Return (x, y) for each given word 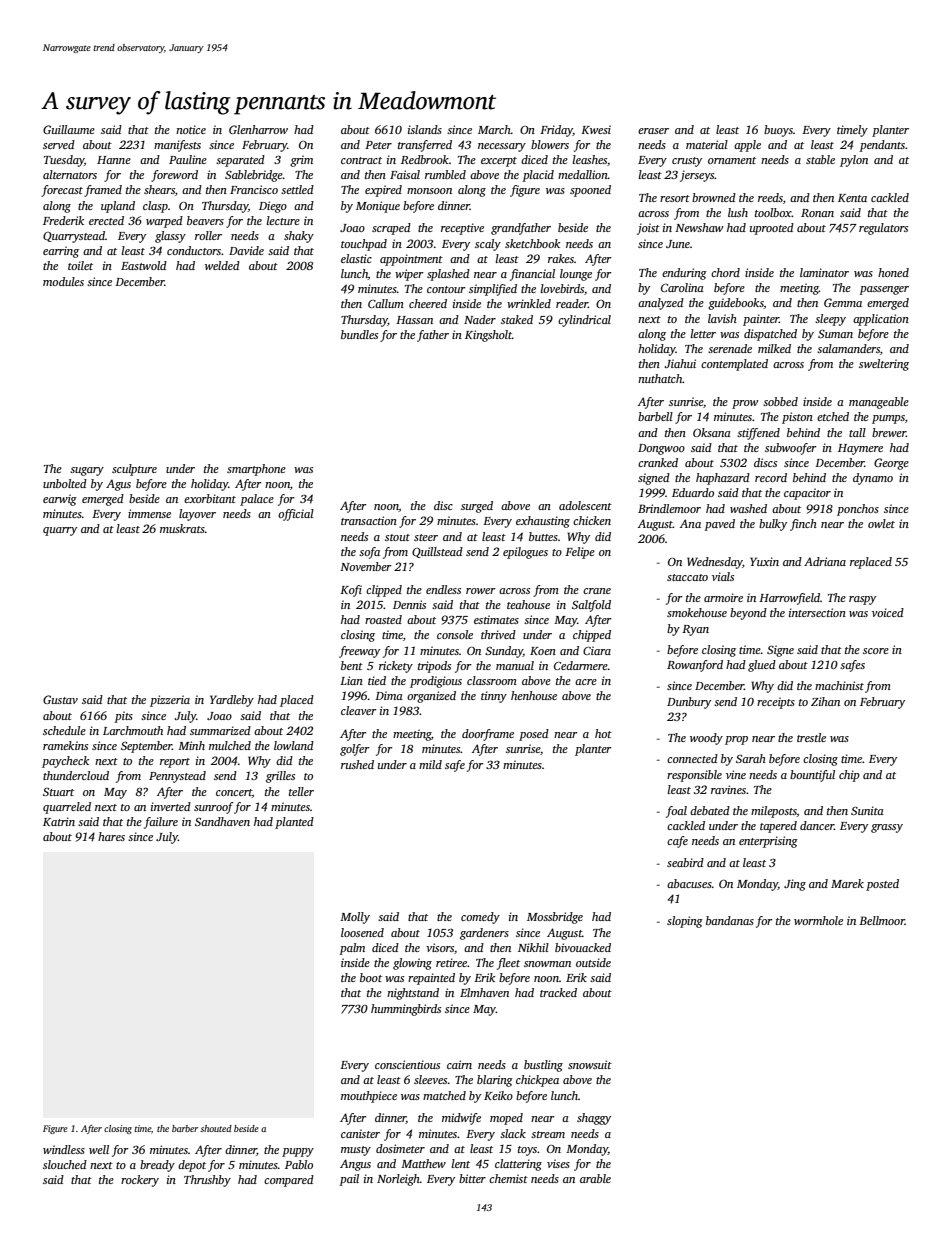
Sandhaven (222, 821)
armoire (723, 597)
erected (106, 220)
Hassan (414, 320)
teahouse (528, 604)
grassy (887, 828)
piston (797, 418)
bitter (472, 1178)
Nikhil (533, 947)
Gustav (60, 699)
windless (64, 1149)
